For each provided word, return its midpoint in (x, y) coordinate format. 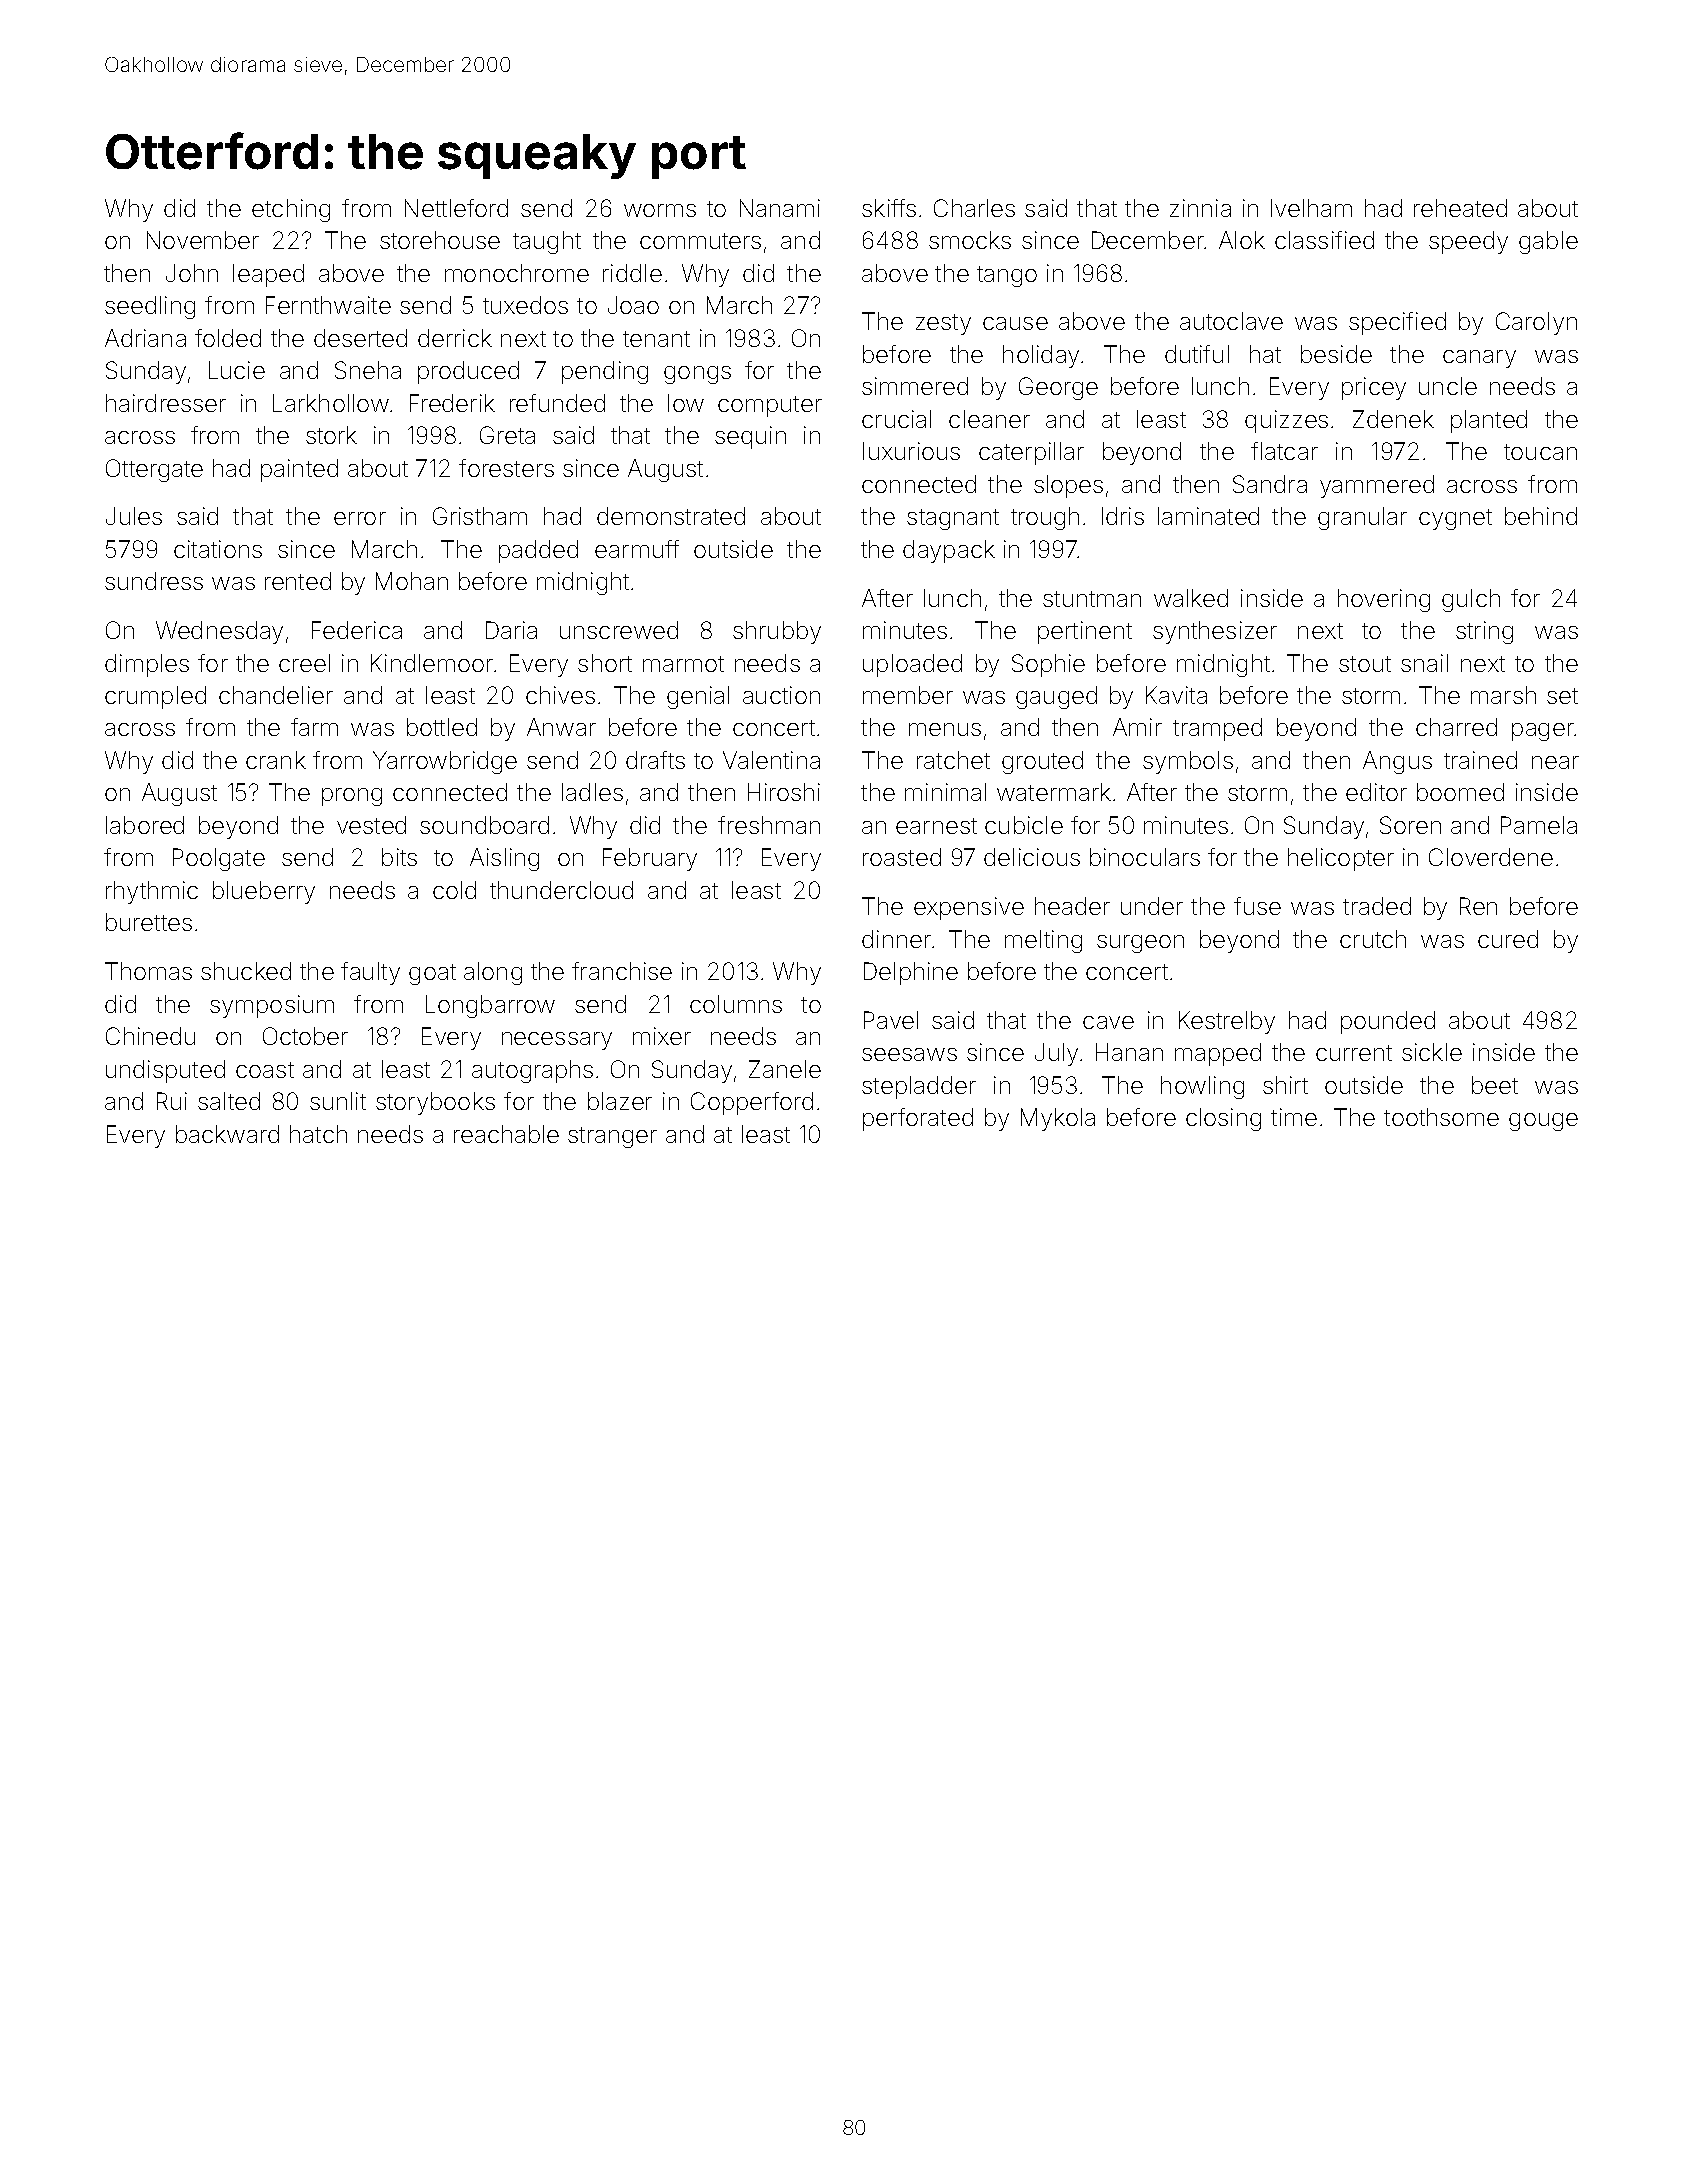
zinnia (1200, 208)
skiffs (889, 208)
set (1562, 696)
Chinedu (150, 1036)
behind (1541, 516)
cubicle (1024, 825)
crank (276, 760)
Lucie (237, 370)
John (192, 273)
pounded (1388, 1022)
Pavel (891, 1020)
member (908, 695)
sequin (750, 437)
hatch (318, 1134)
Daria (511, 630)
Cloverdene (1491, 857)
